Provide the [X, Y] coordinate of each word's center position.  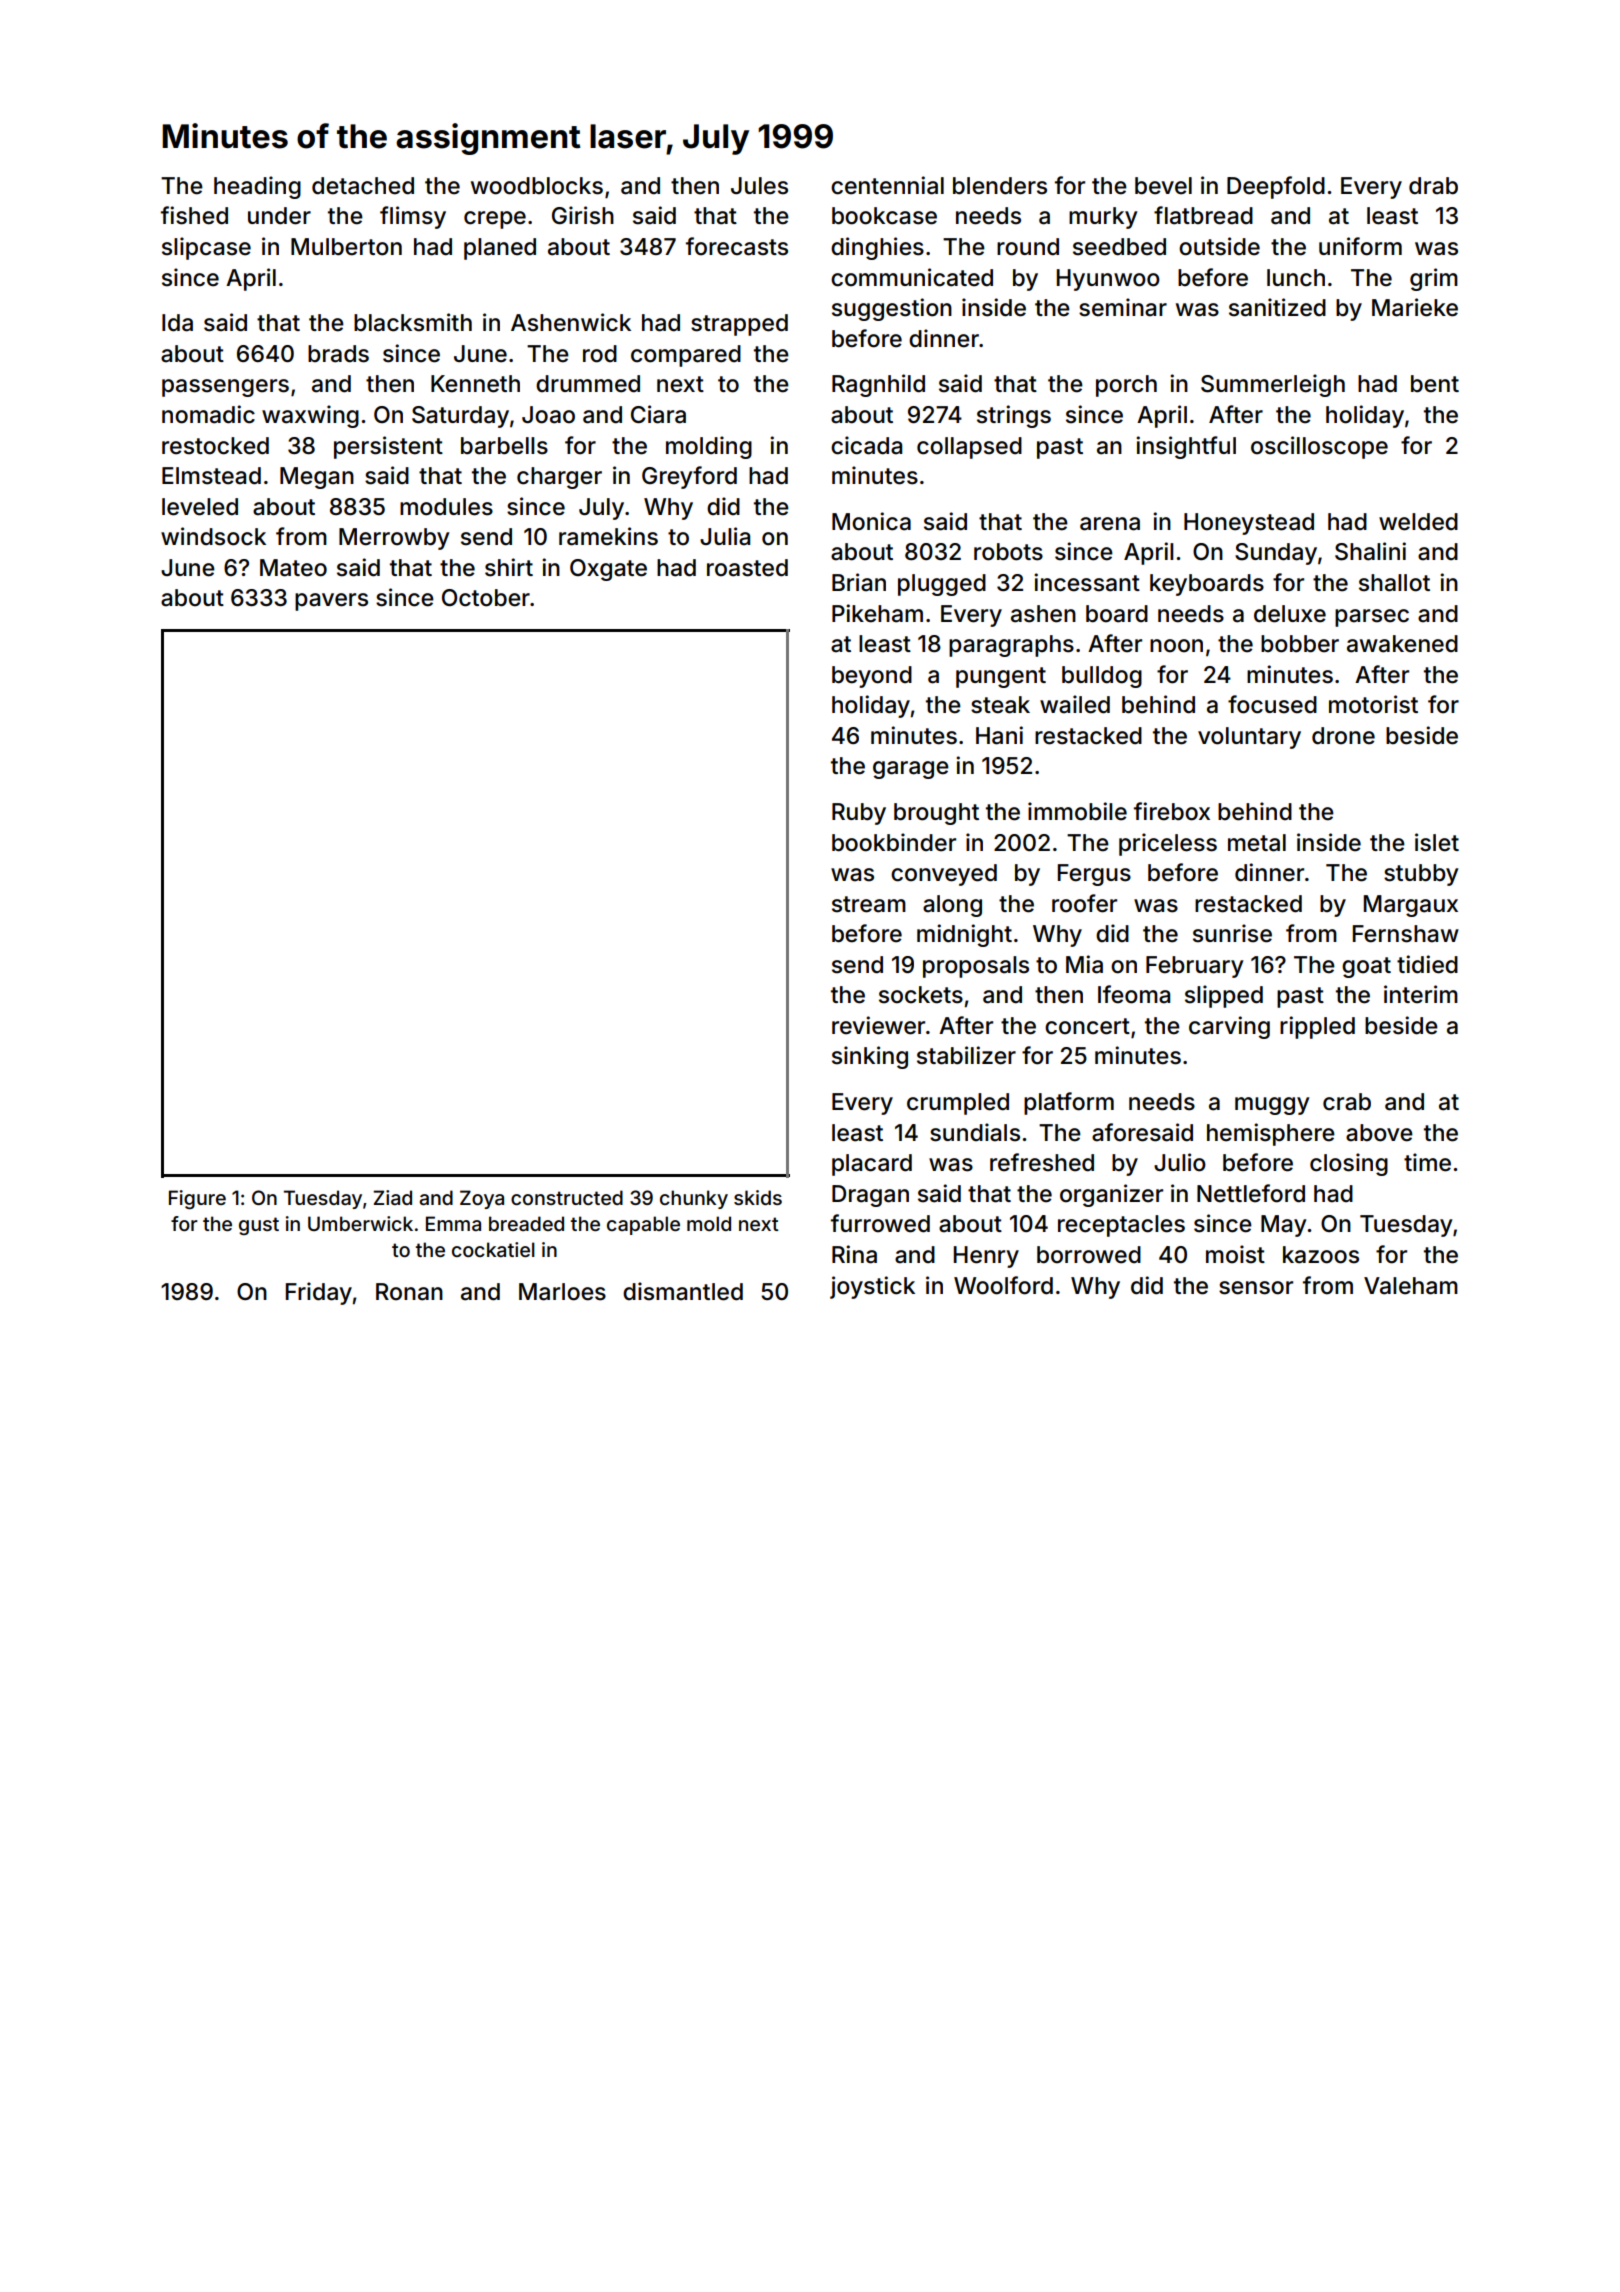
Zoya [482, 1199]
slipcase [206, 248]
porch [1126, 386]
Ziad [392, 1197]
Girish [583, 215]
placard [872, 1165]
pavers [331, 602]
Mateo [293, 568]
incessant [1087, 582]
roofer [1084, 903]
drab [1433, 186]
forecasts [737, 246]
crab [1347, 1102]
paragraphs [1011, 646]
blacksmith [413, 322]
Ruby [859, 814]
